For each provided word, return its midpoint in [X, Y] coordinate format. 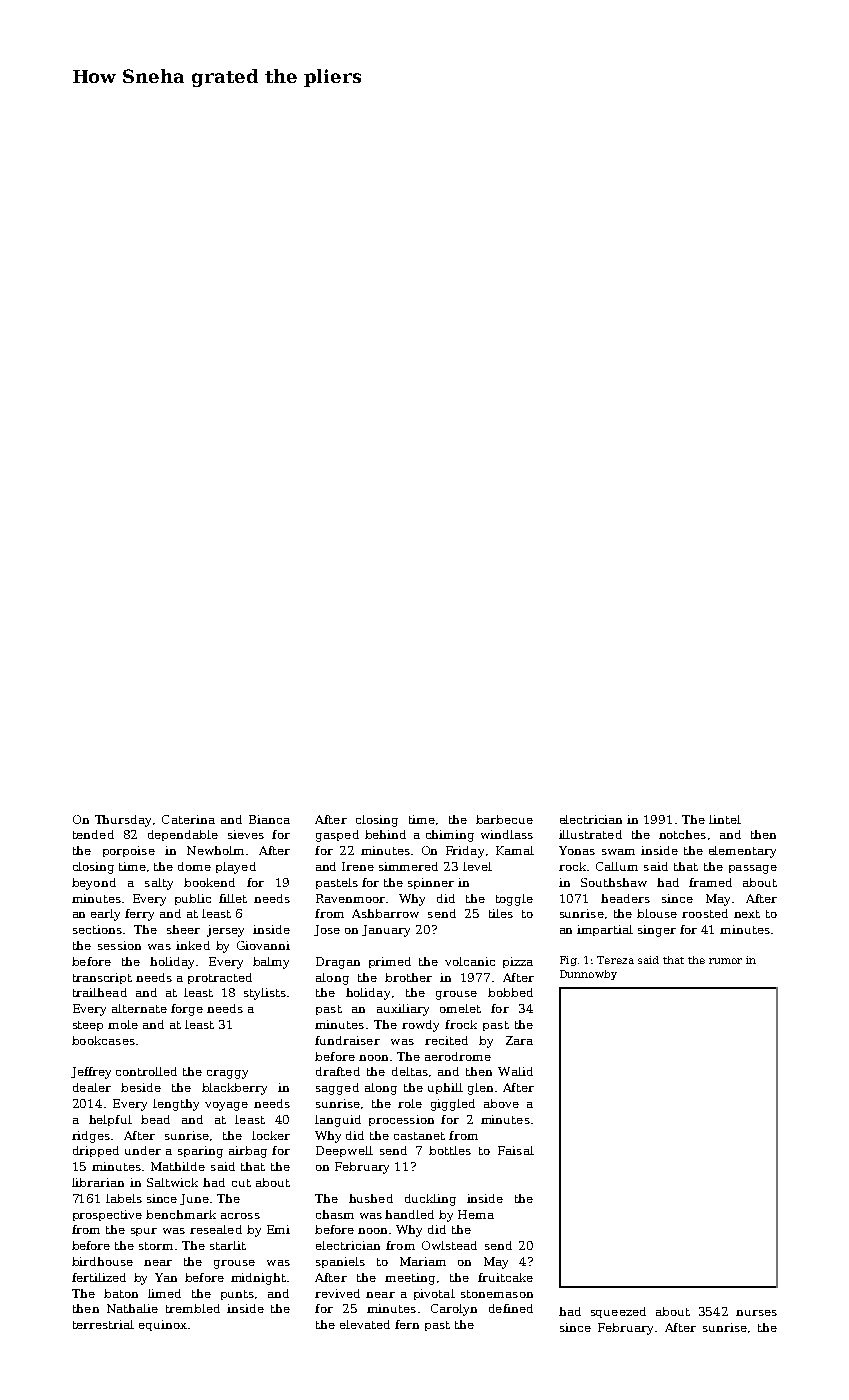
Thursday [123, 821]
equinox [163, 1325]
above [501, 1103]
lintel [725, 819]
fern [407, 1324]
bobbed [510, 992]
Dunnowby [588, 975]
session [119, 945]
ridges [91, 1137]
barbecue [504, 819]
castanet [419, 1136]
